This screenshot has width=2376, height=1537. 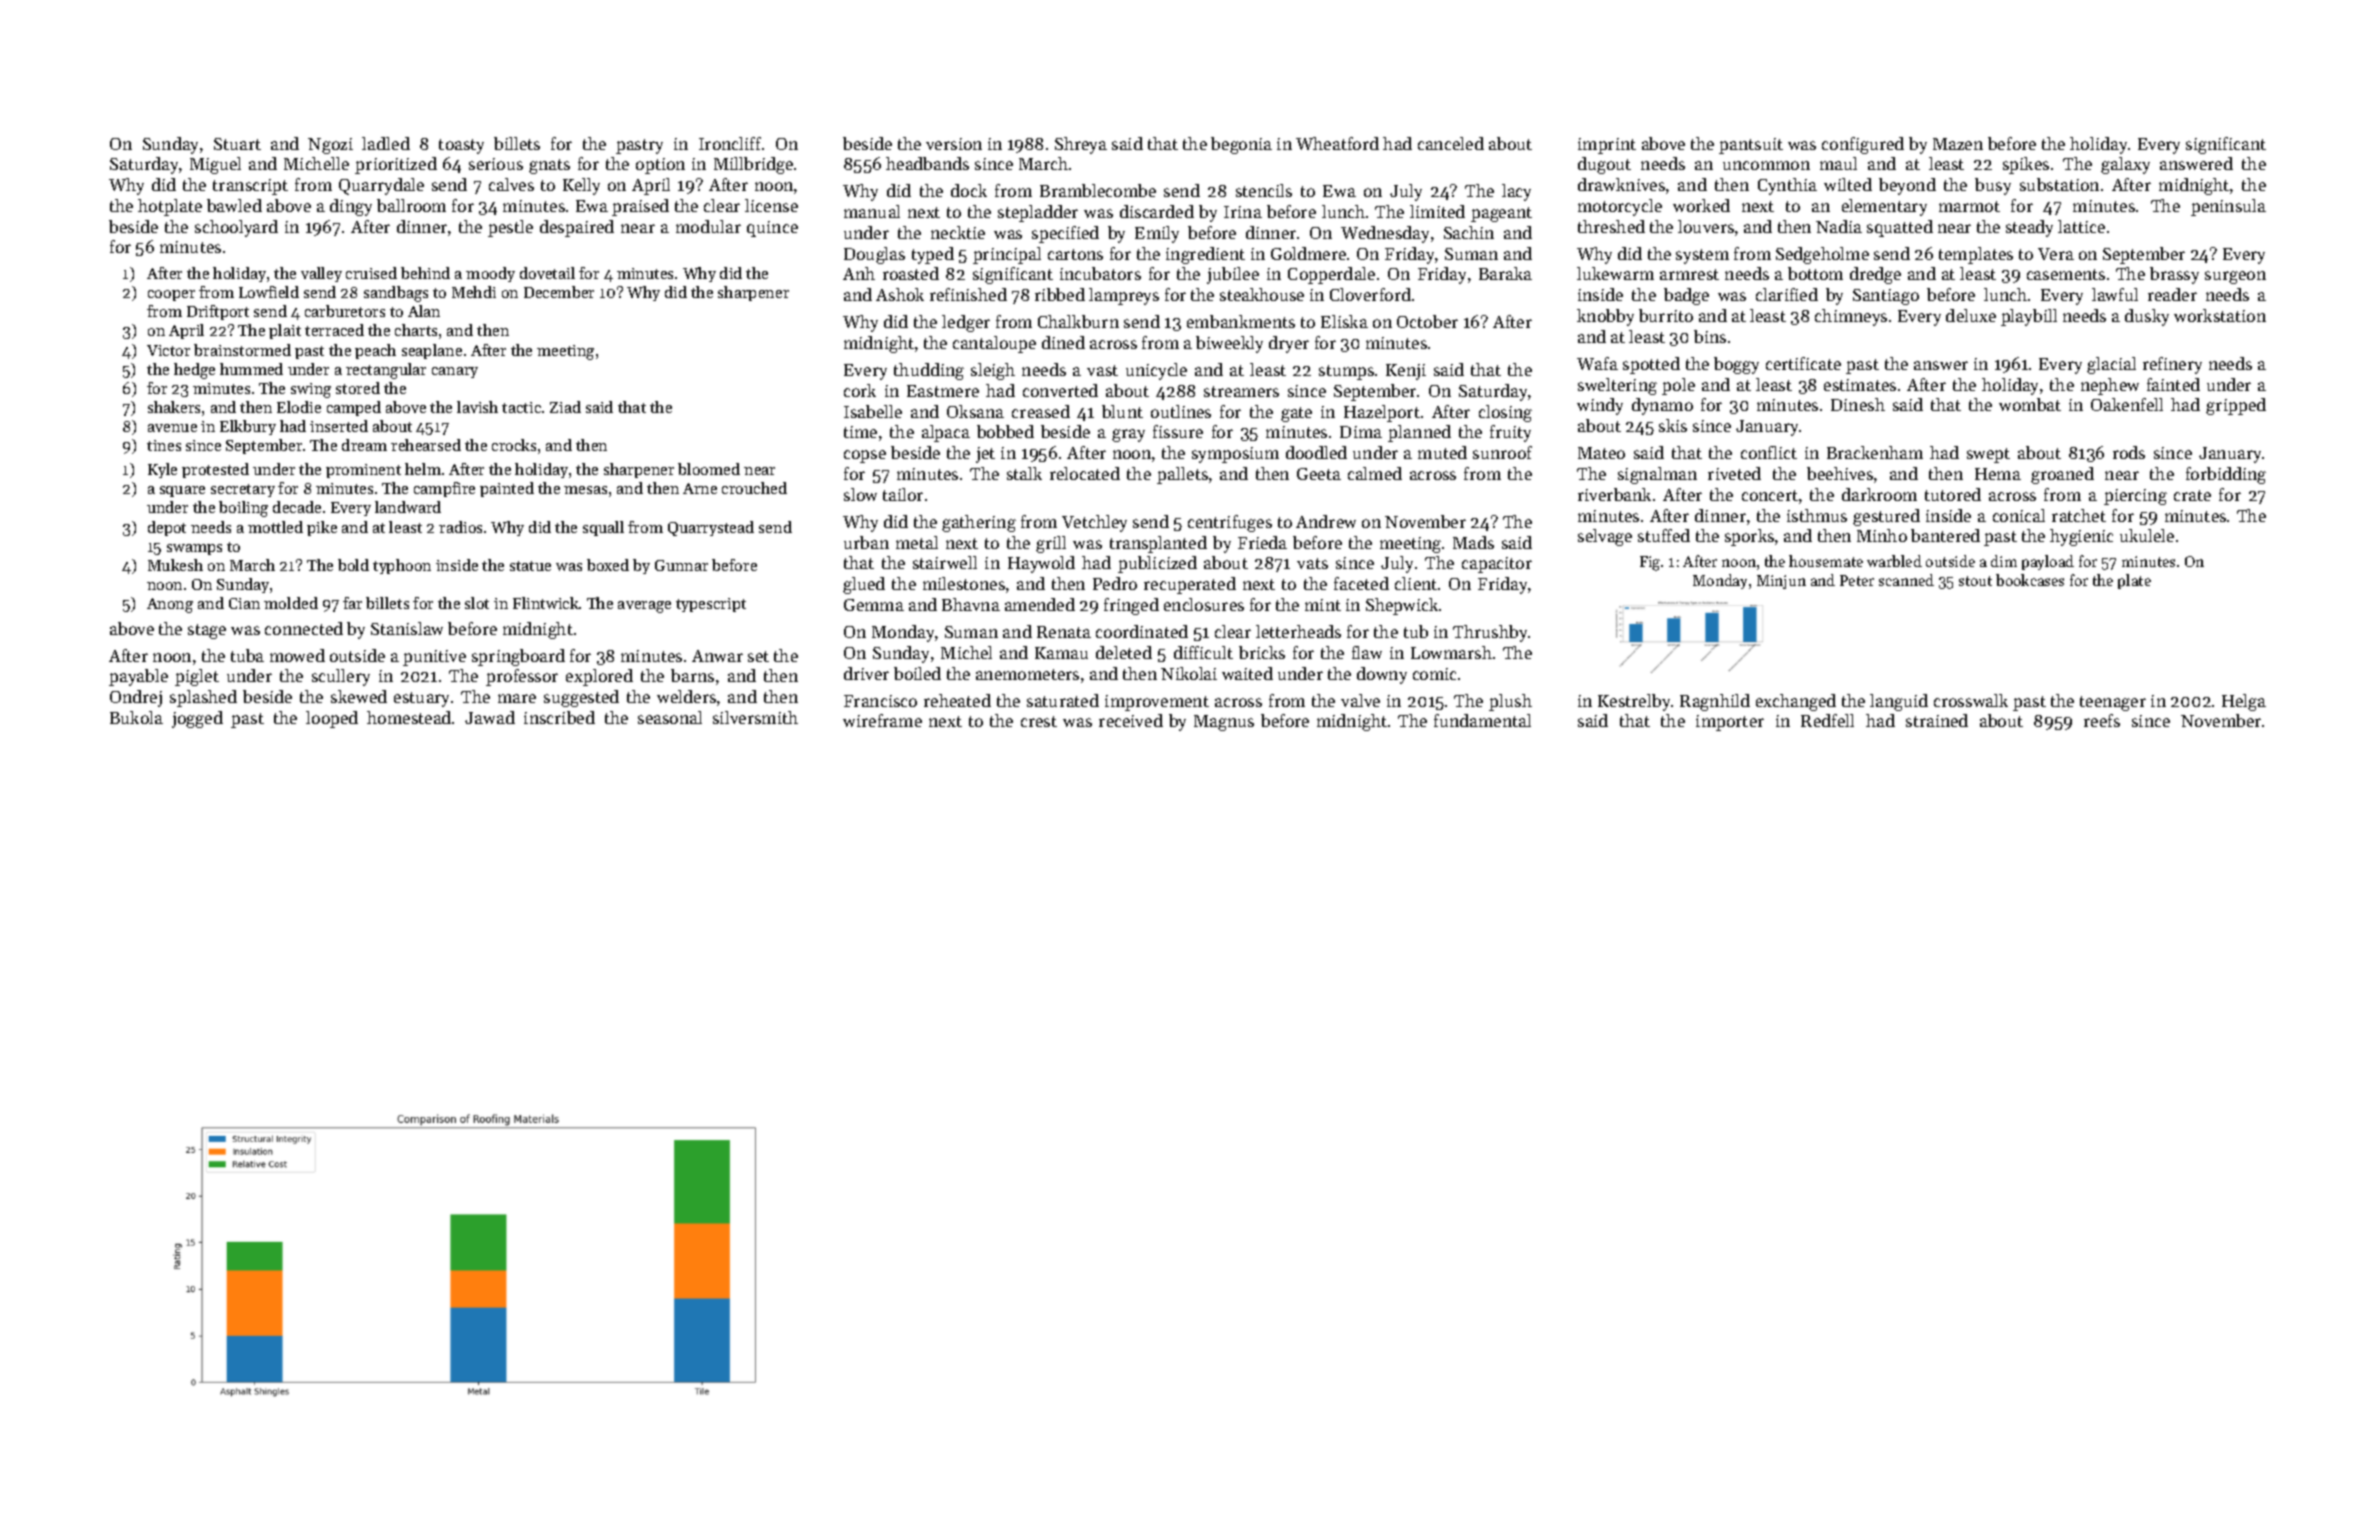 I want to click on sleigh, so click(x=993, y=371).
